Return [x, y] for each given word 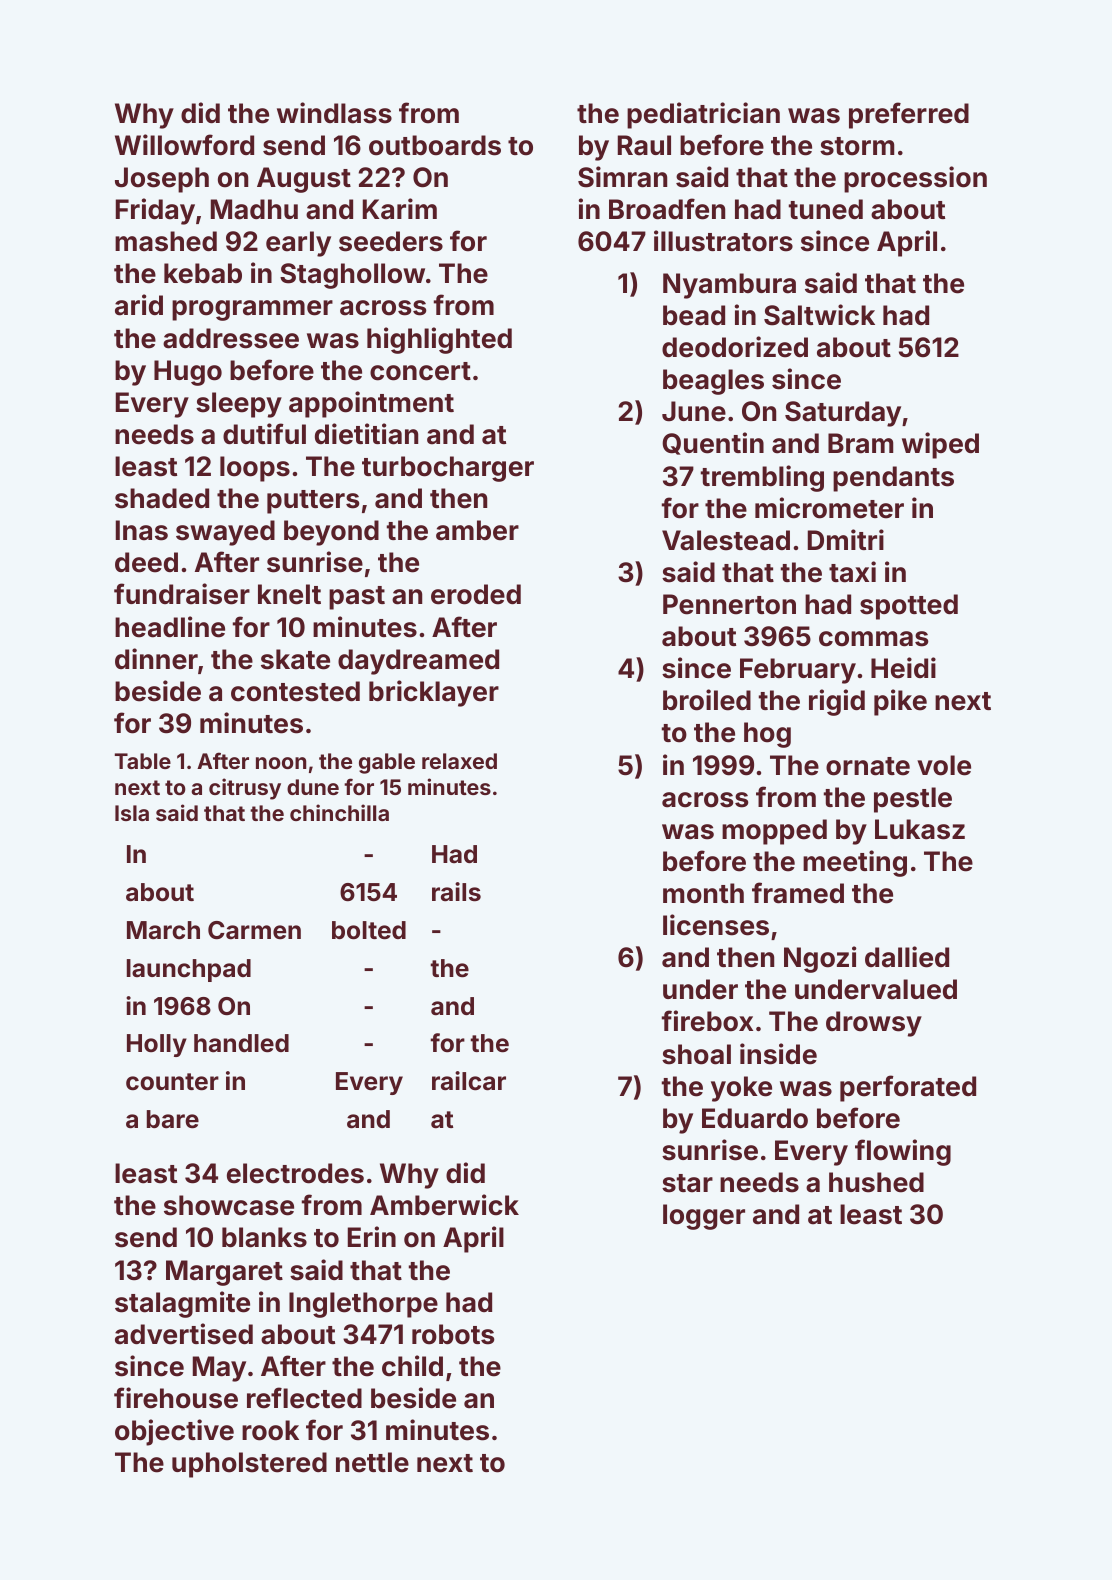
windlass [334, 113]
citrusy [245, 789]
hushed [876, 1182]
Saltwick [819, 315]
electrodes [295, 1173]
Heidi [903, 668]
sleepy [239, 405]
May [219, 1369]
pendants [893, 479]
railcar [469, 1081]
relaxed [459, 761]
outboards [435, 145]
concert [420, 371]
